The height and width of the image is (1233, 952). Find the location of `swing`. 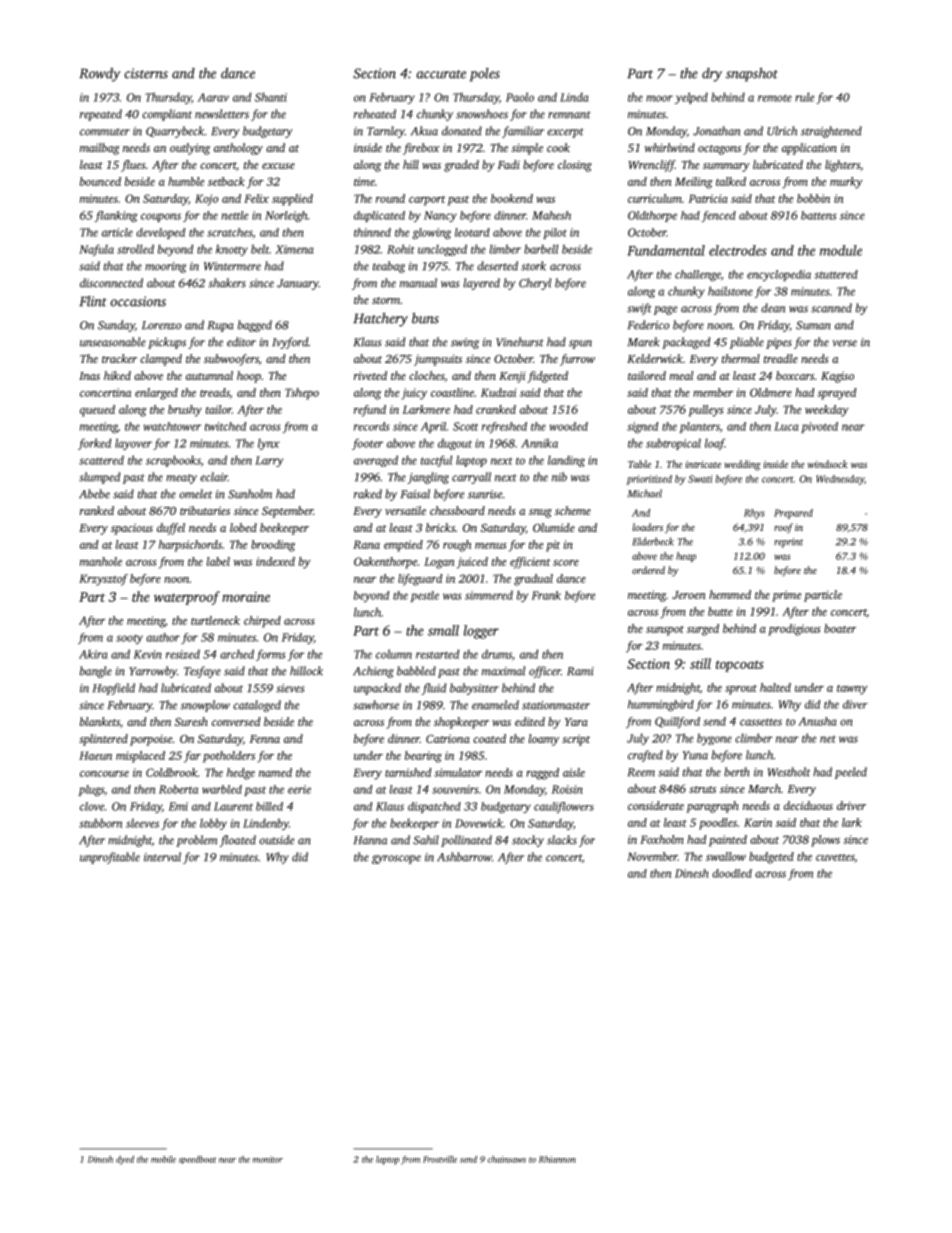

swing is located at coordinates (465, 343).
